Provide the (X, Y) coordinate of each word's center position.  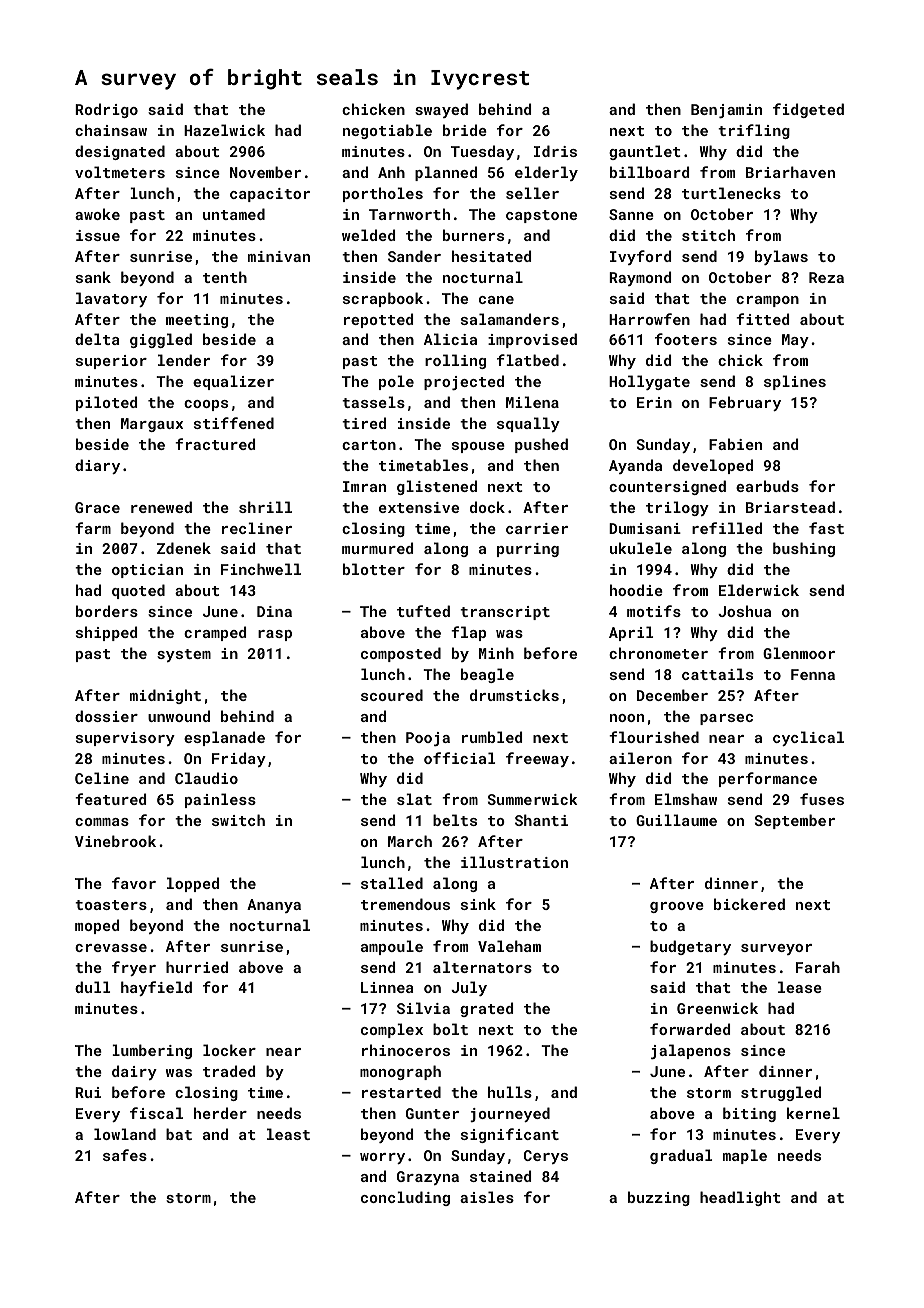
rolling (455, 361)
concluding (405, 1198)
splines (795, 382)
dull (92, 987)
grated (486, 1009)
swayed (441, 110)
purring (528, 550)
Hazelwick (224, 130)
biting (749, 1114)
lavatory (111, 299)
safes (125, 1155)
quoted (138, 591)
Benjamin (726, 111)
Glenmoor (799, 653)
